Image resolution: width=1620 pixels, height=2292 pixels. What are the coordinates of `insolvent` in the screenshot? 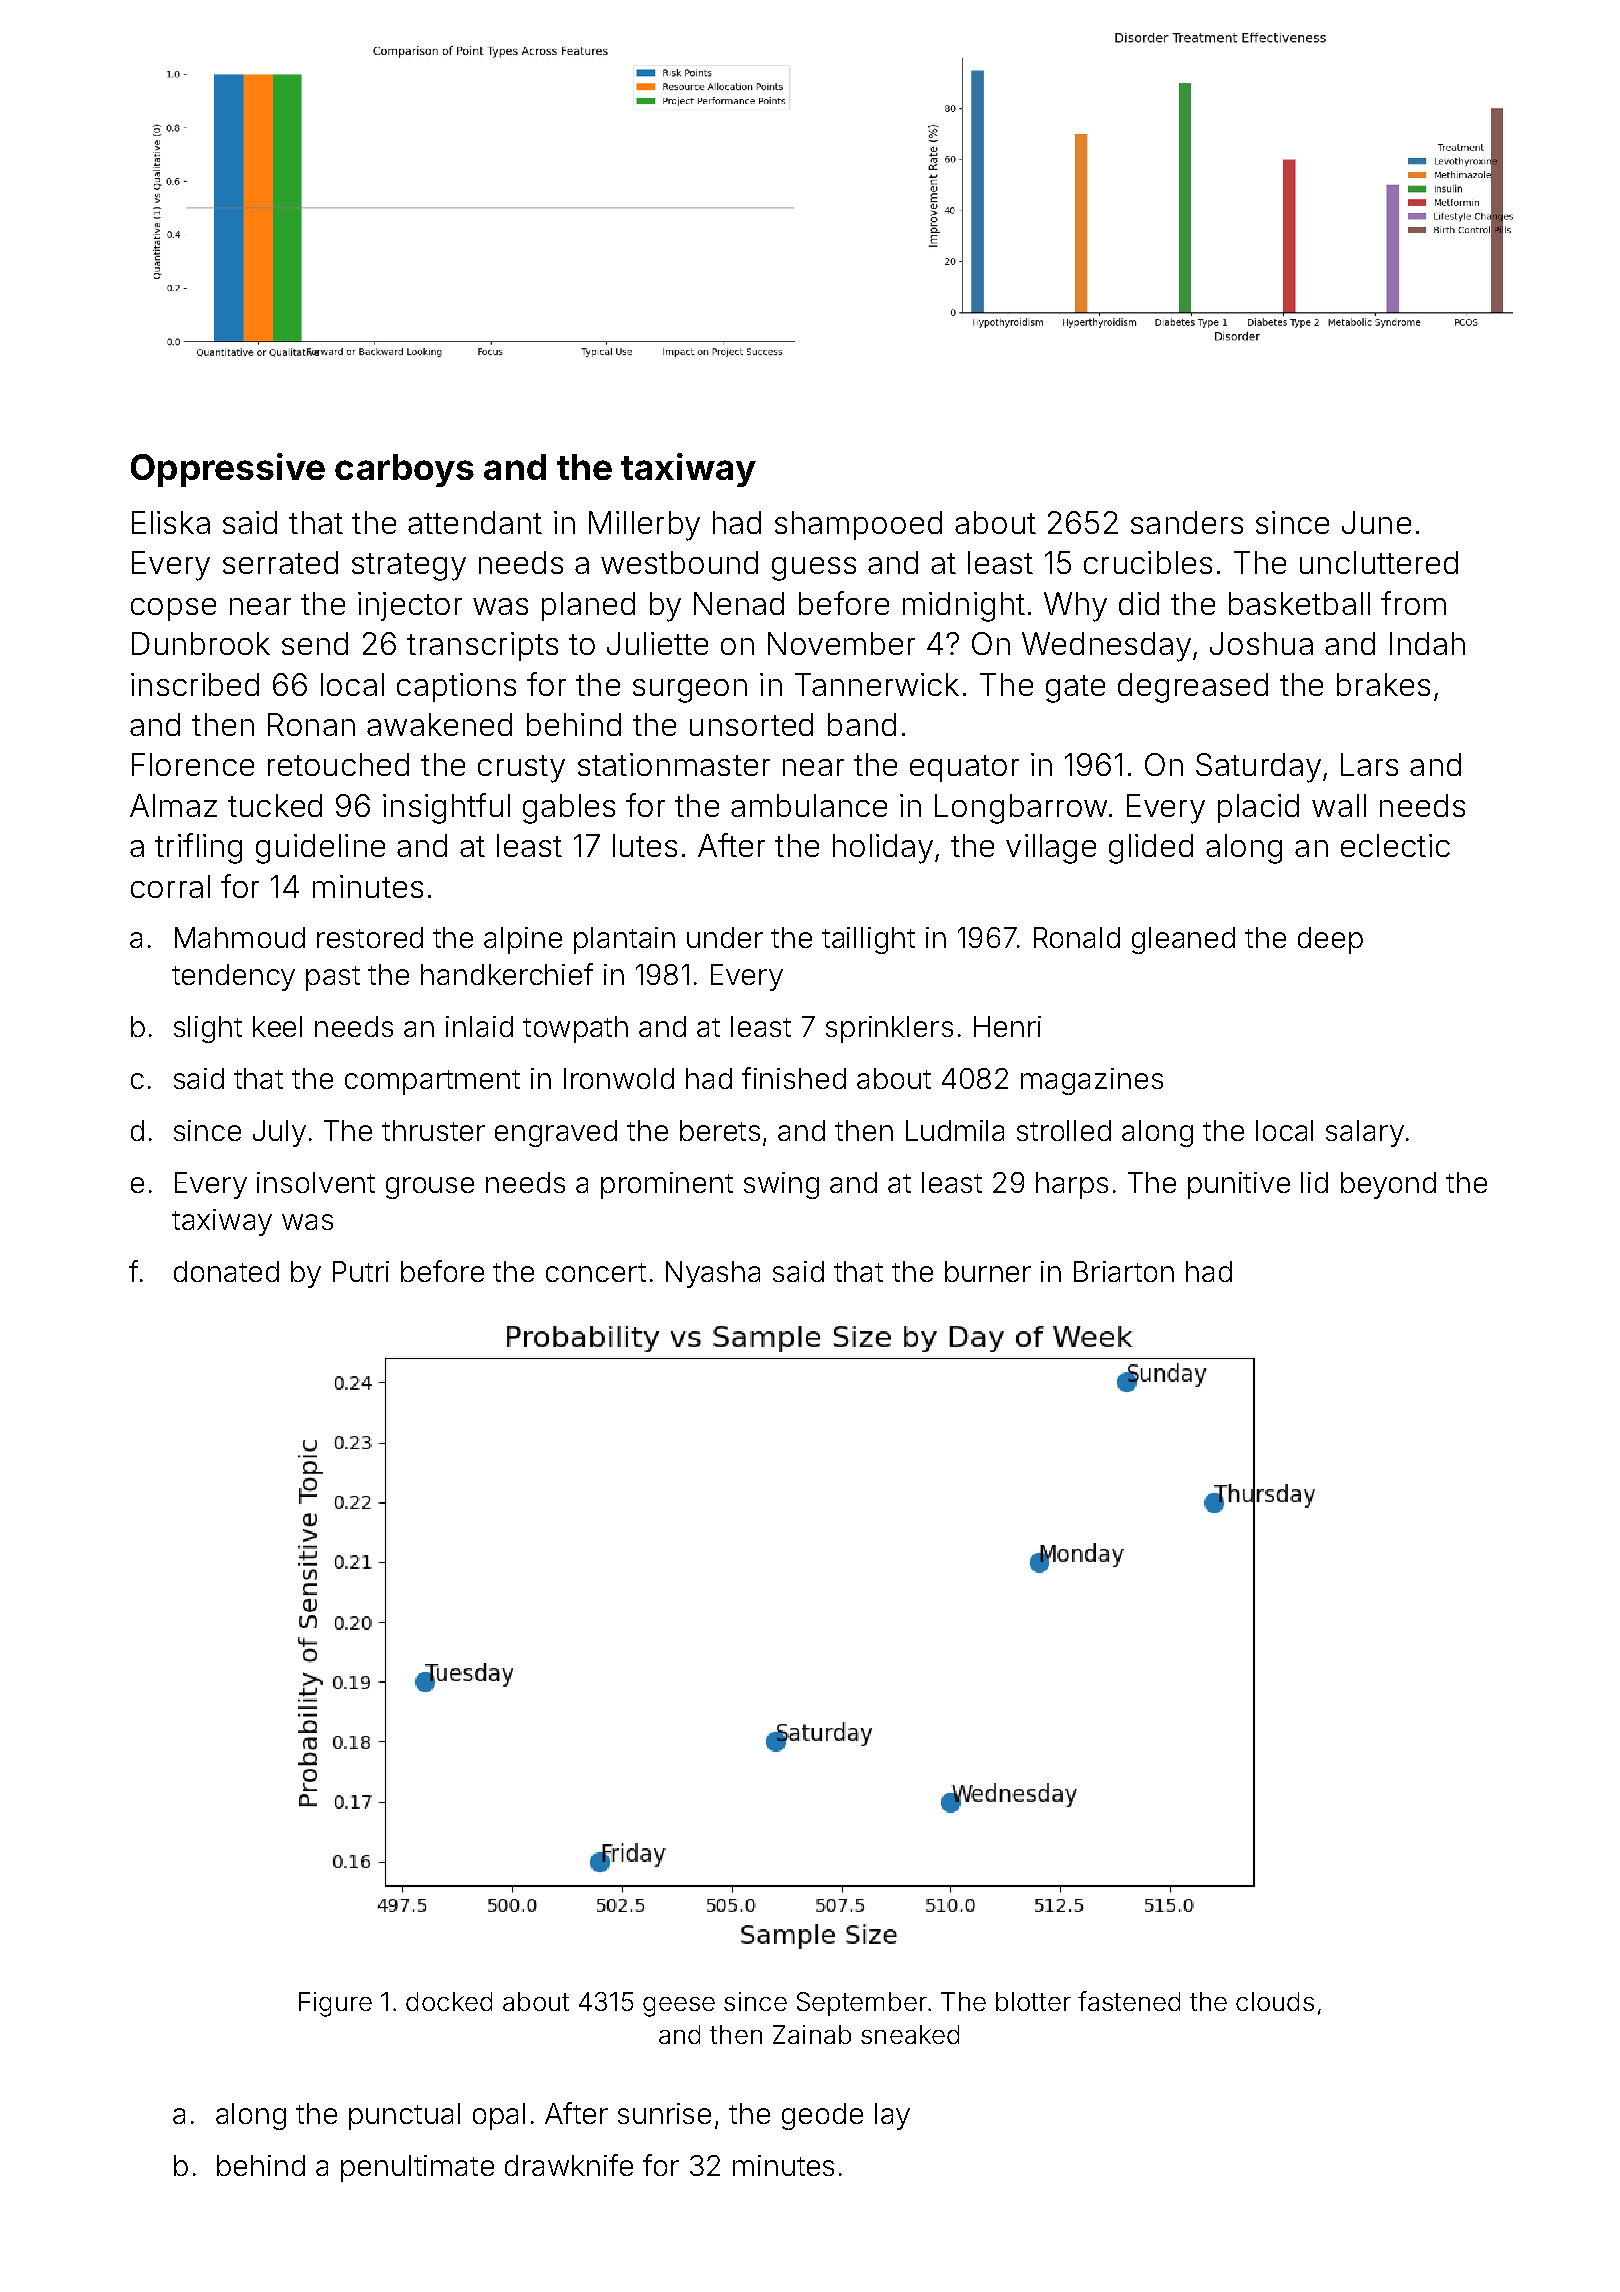 It's located at (316, 1182).
